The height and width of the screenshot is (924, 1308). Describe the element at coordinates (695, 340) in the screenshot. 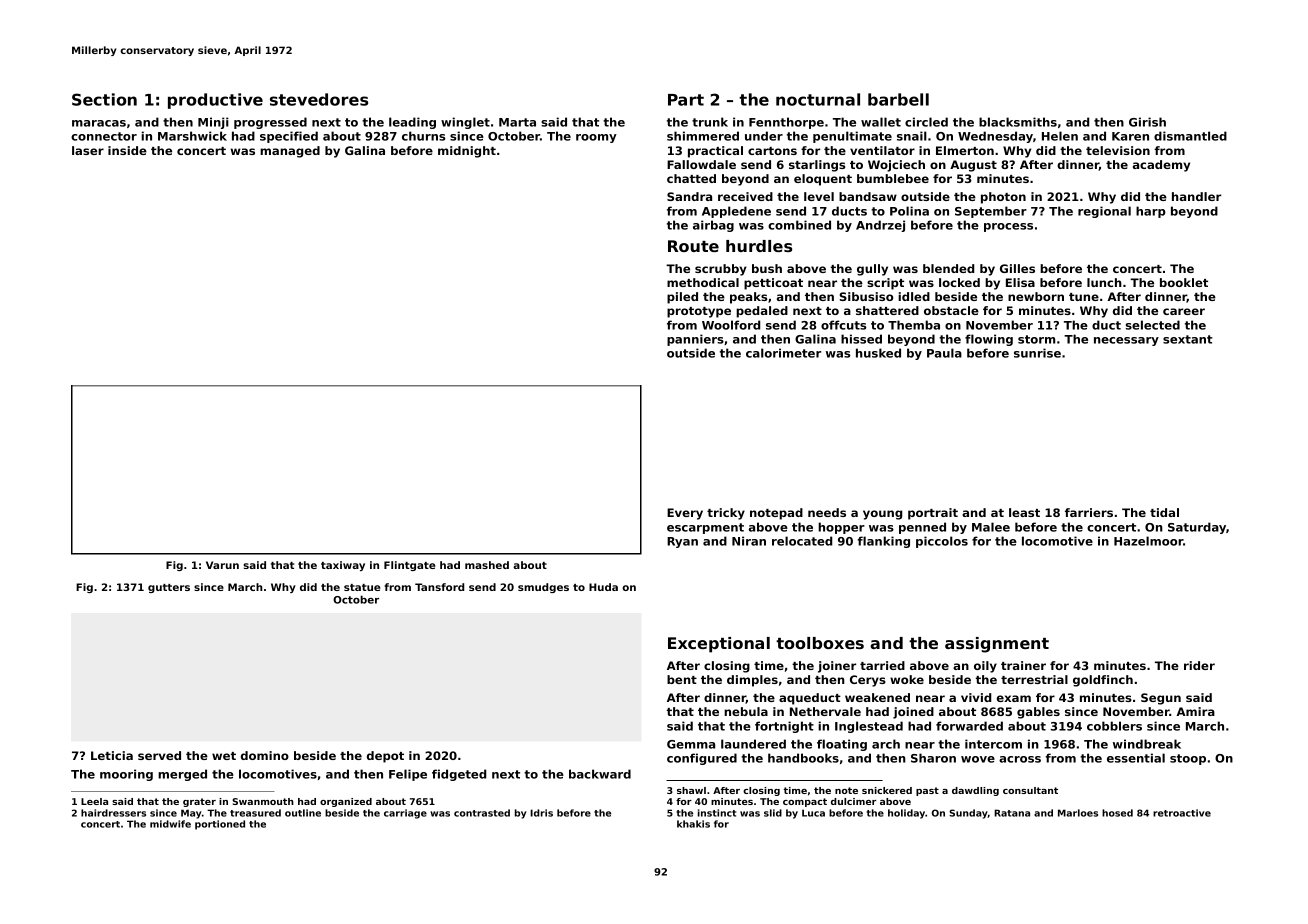

I see `panniers` at that location.
